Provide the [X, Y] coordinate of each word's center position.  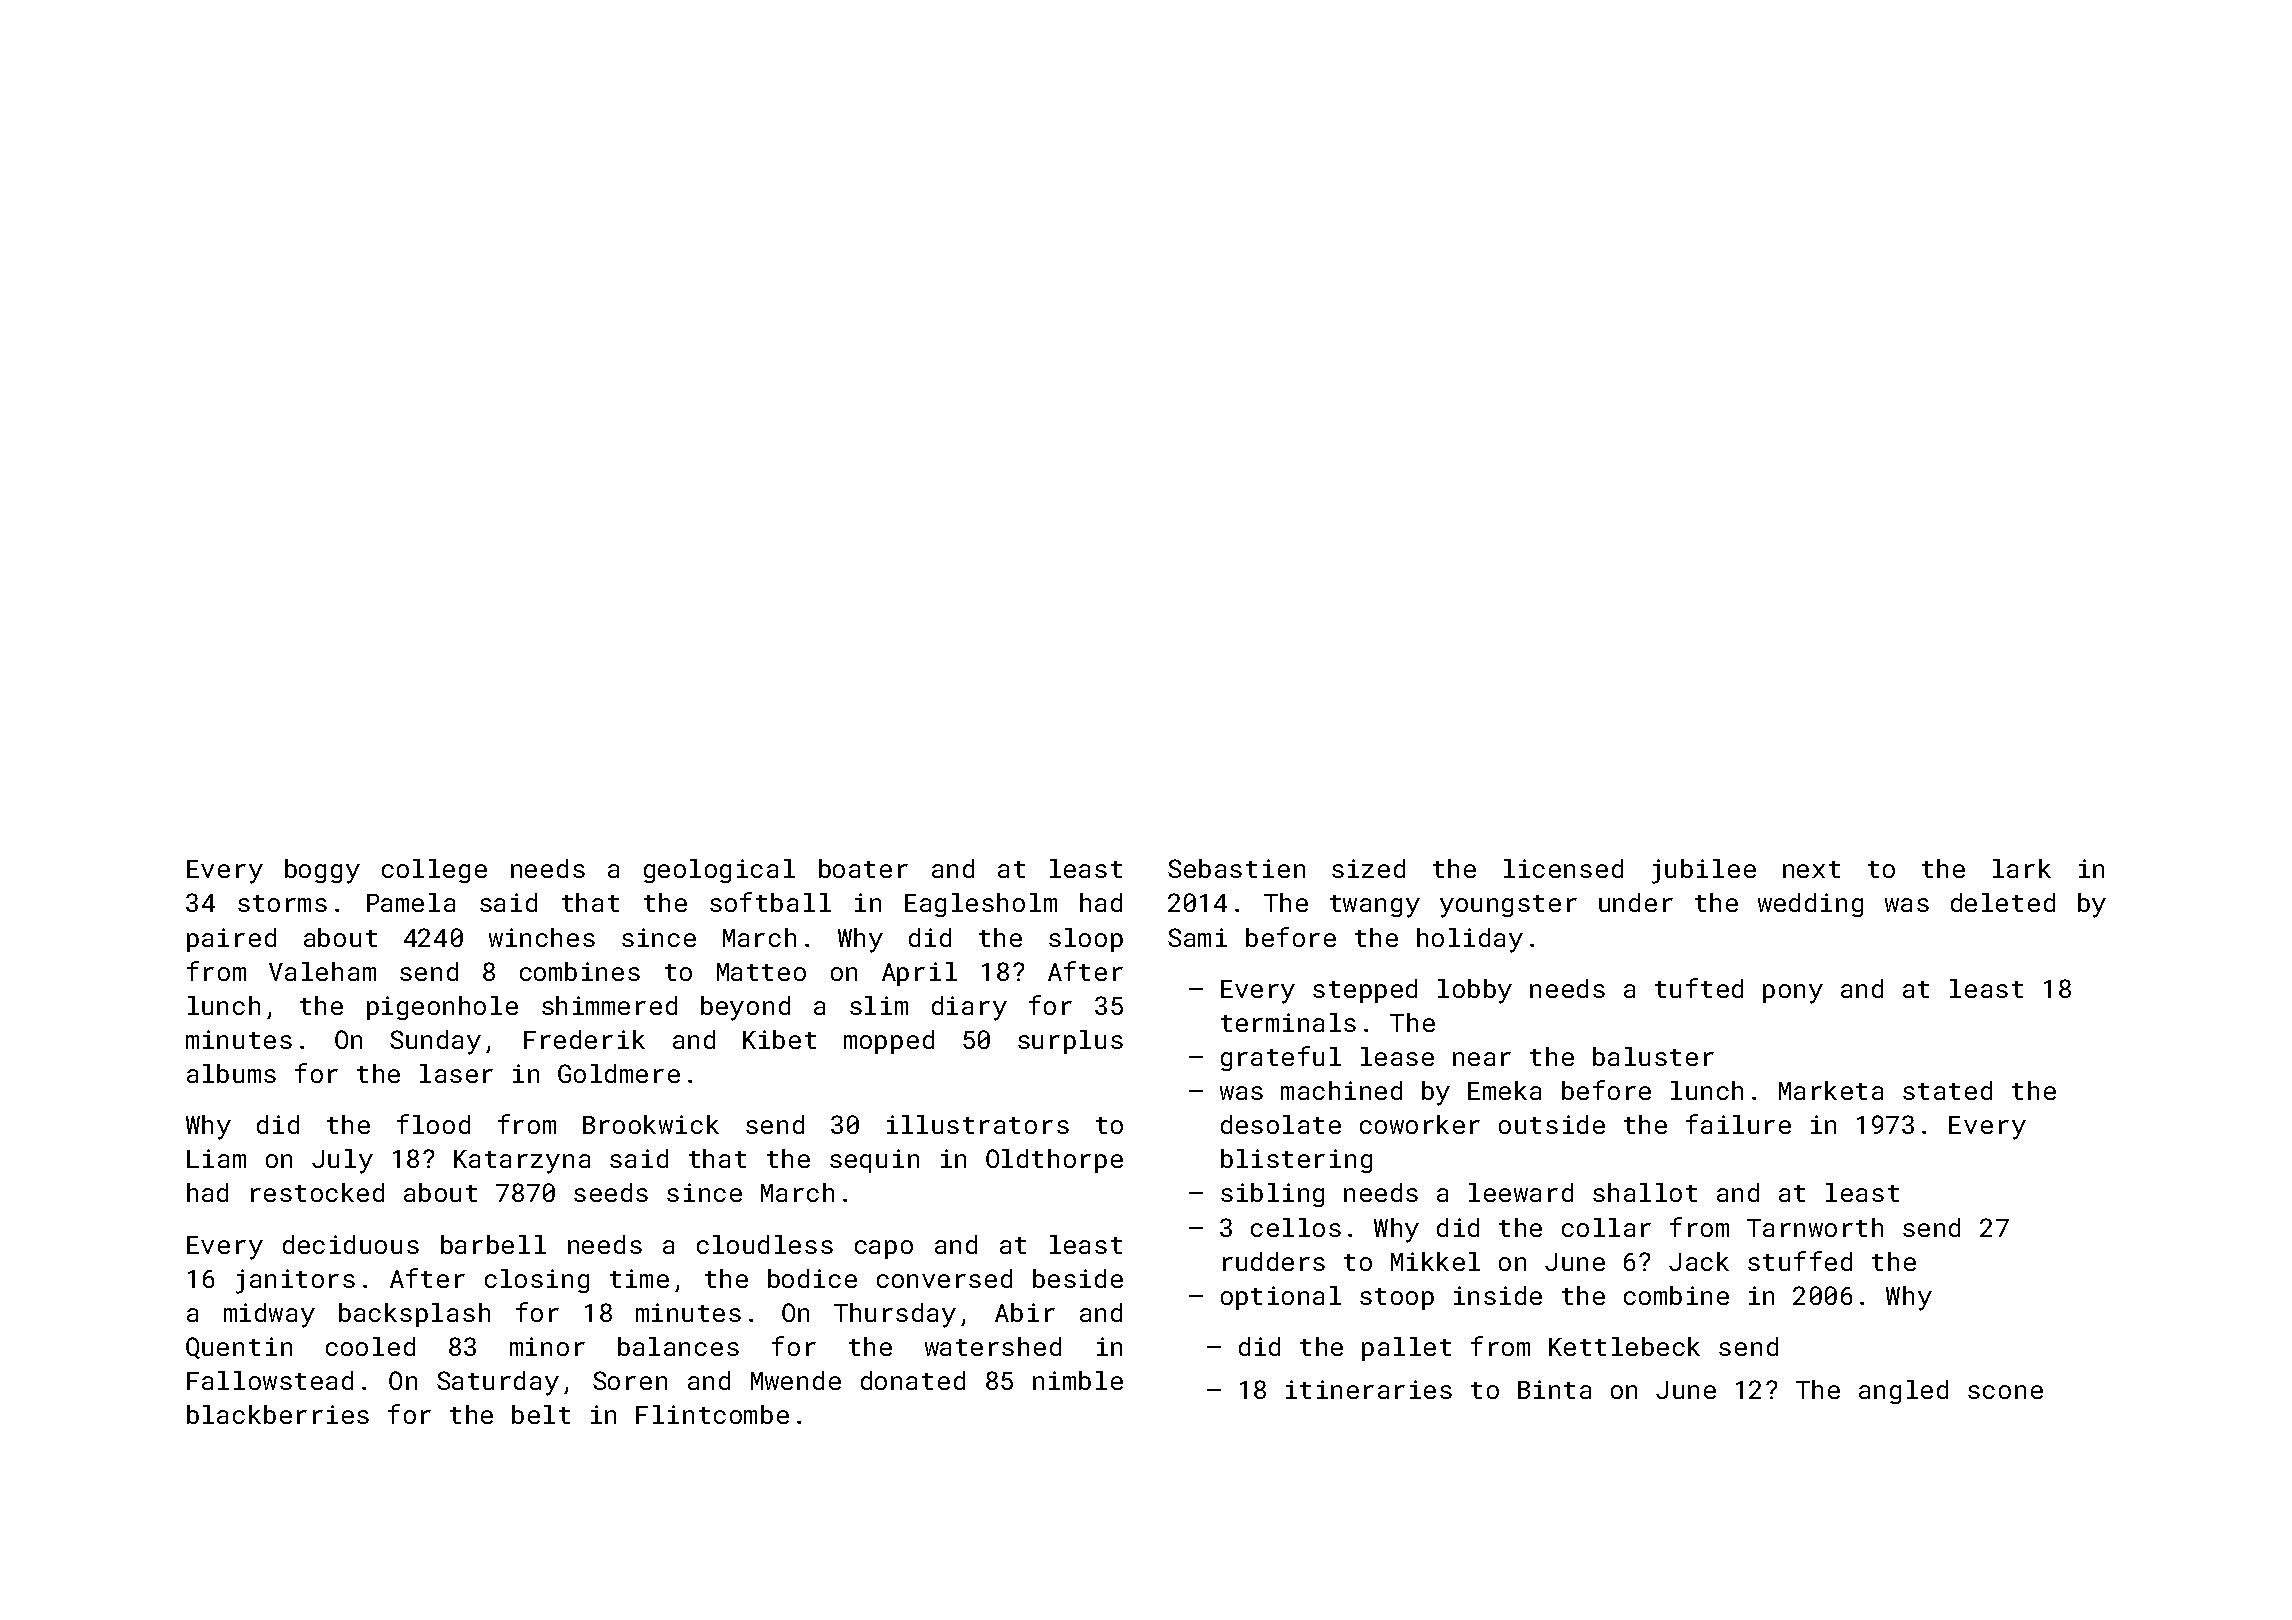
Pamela [411, 902]
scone [2005, 1392]
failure [1738, 1124]
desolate [1281, 1124]
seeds [611, 1192]
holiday [1470, 940]
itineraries [1369, 1389]
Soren [630, 1380]
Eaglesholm [981, 905]
